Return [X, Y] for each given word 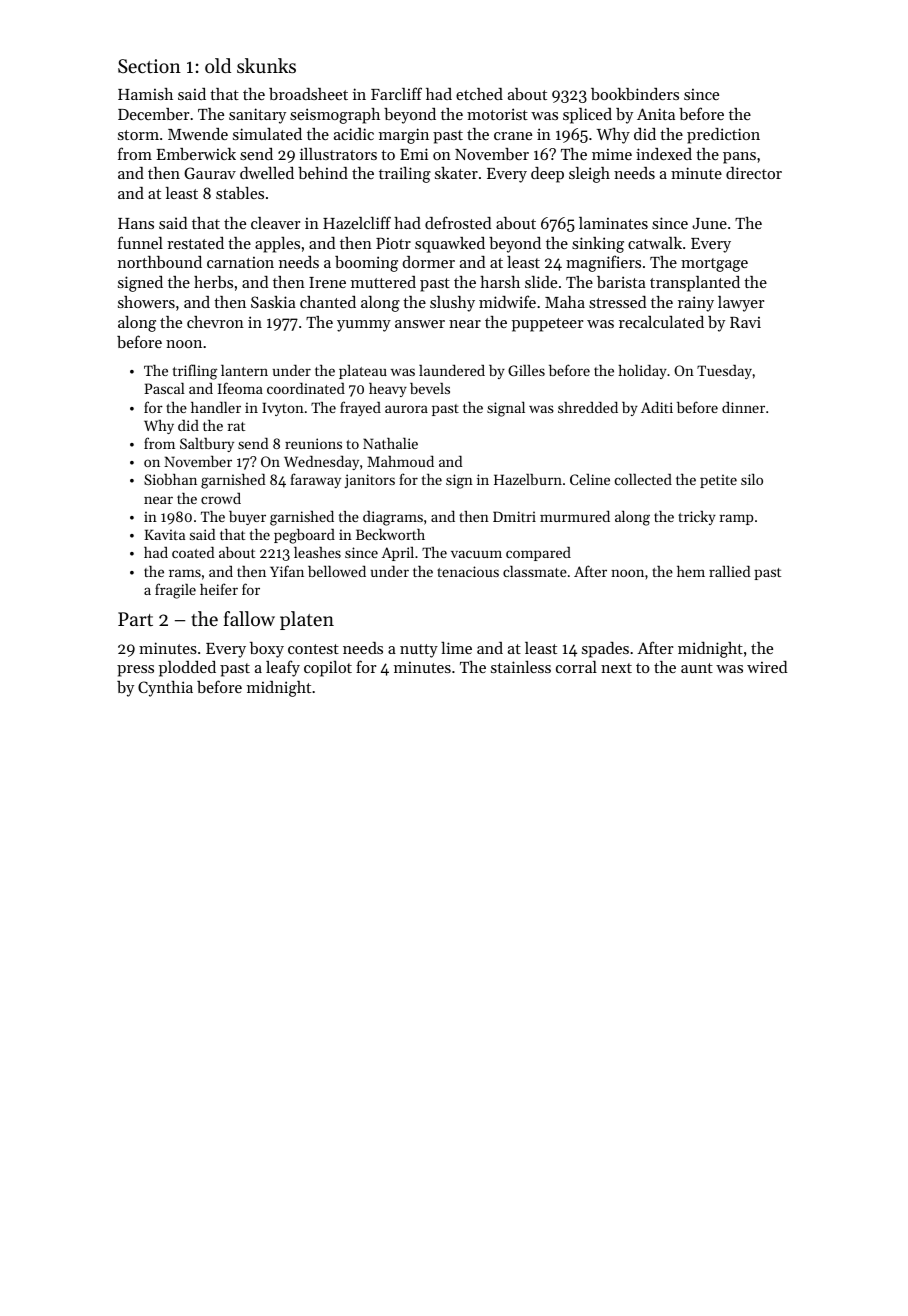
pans [739, 158]
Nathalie [390, 443]
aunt [697, 668]
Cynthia [165, 689]
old [218, 65]
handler [216, 407]
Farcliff [396, 93]
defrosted [458, 222]
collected [643, 479]
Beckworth [390, 534]
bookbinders [635, 94]
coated [193, 552]
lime [456, 648]
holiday [642, 371]
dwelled [267, 173]
